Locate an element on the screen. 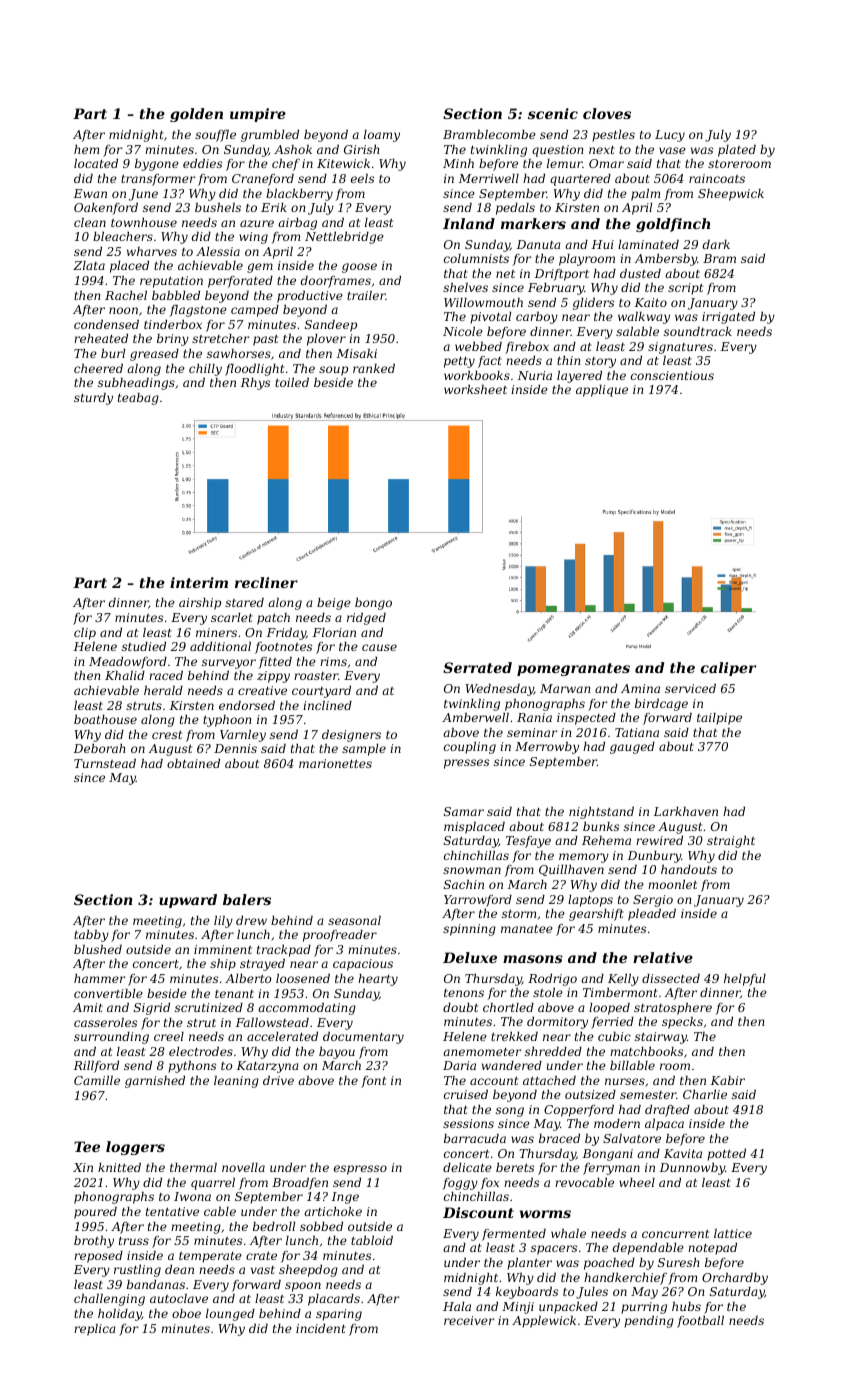  Kelly is located at coordinates (623, 980).
